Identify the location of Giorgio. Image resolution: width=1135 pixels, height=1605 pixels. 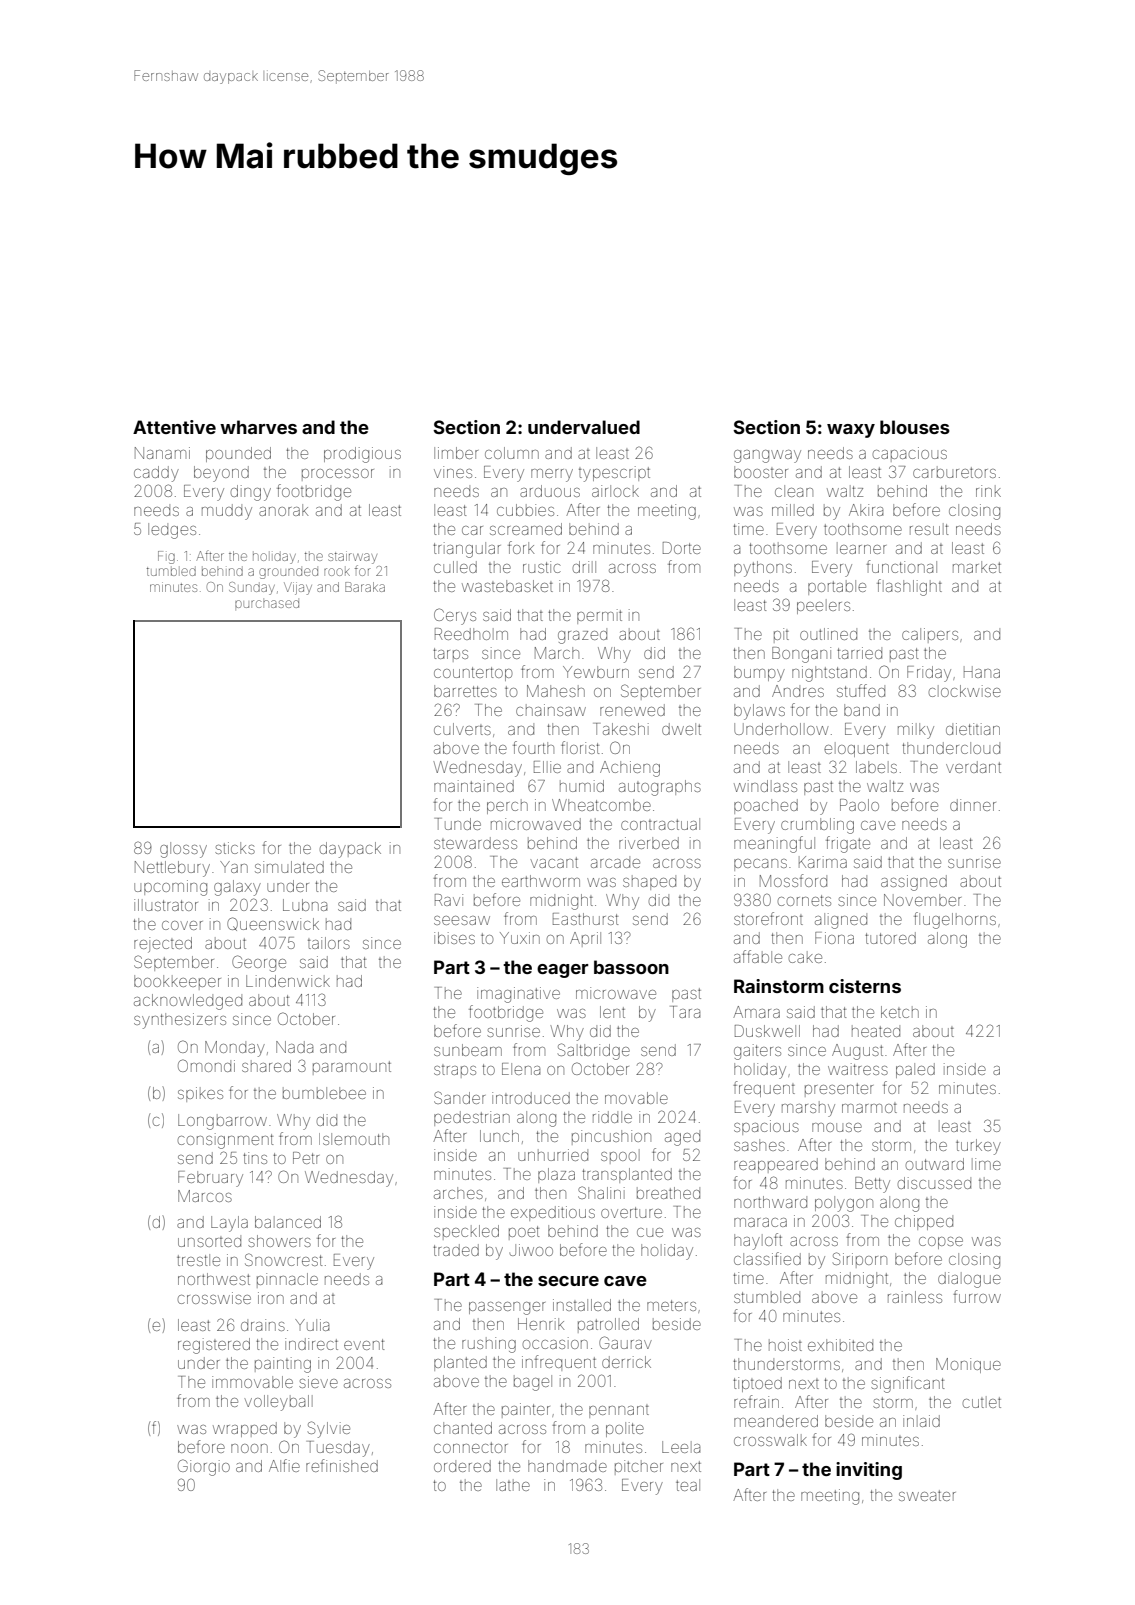
(204, 1467).
